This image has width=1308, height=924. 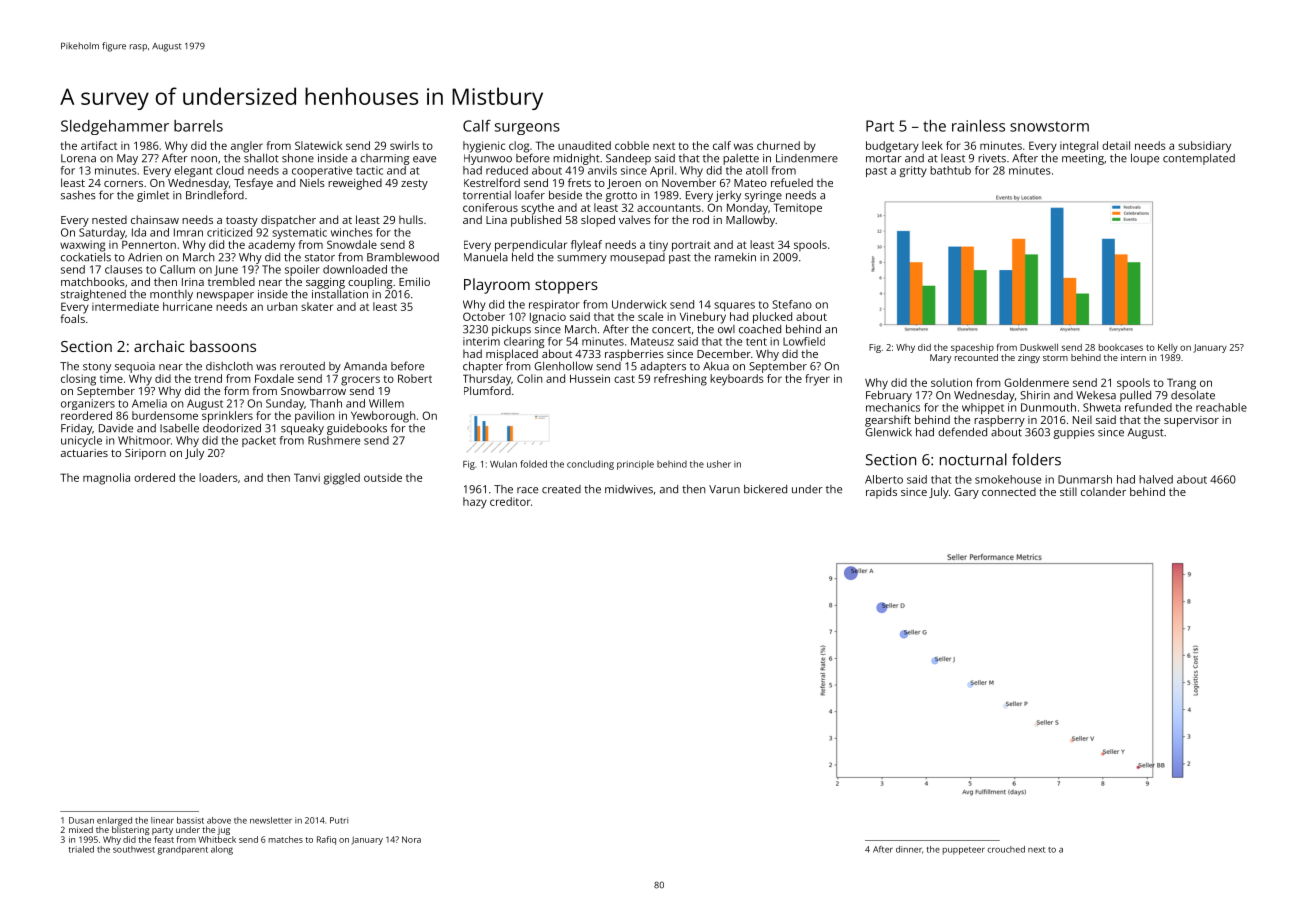 I want to click on rainless, so click(x=978, y=126).
